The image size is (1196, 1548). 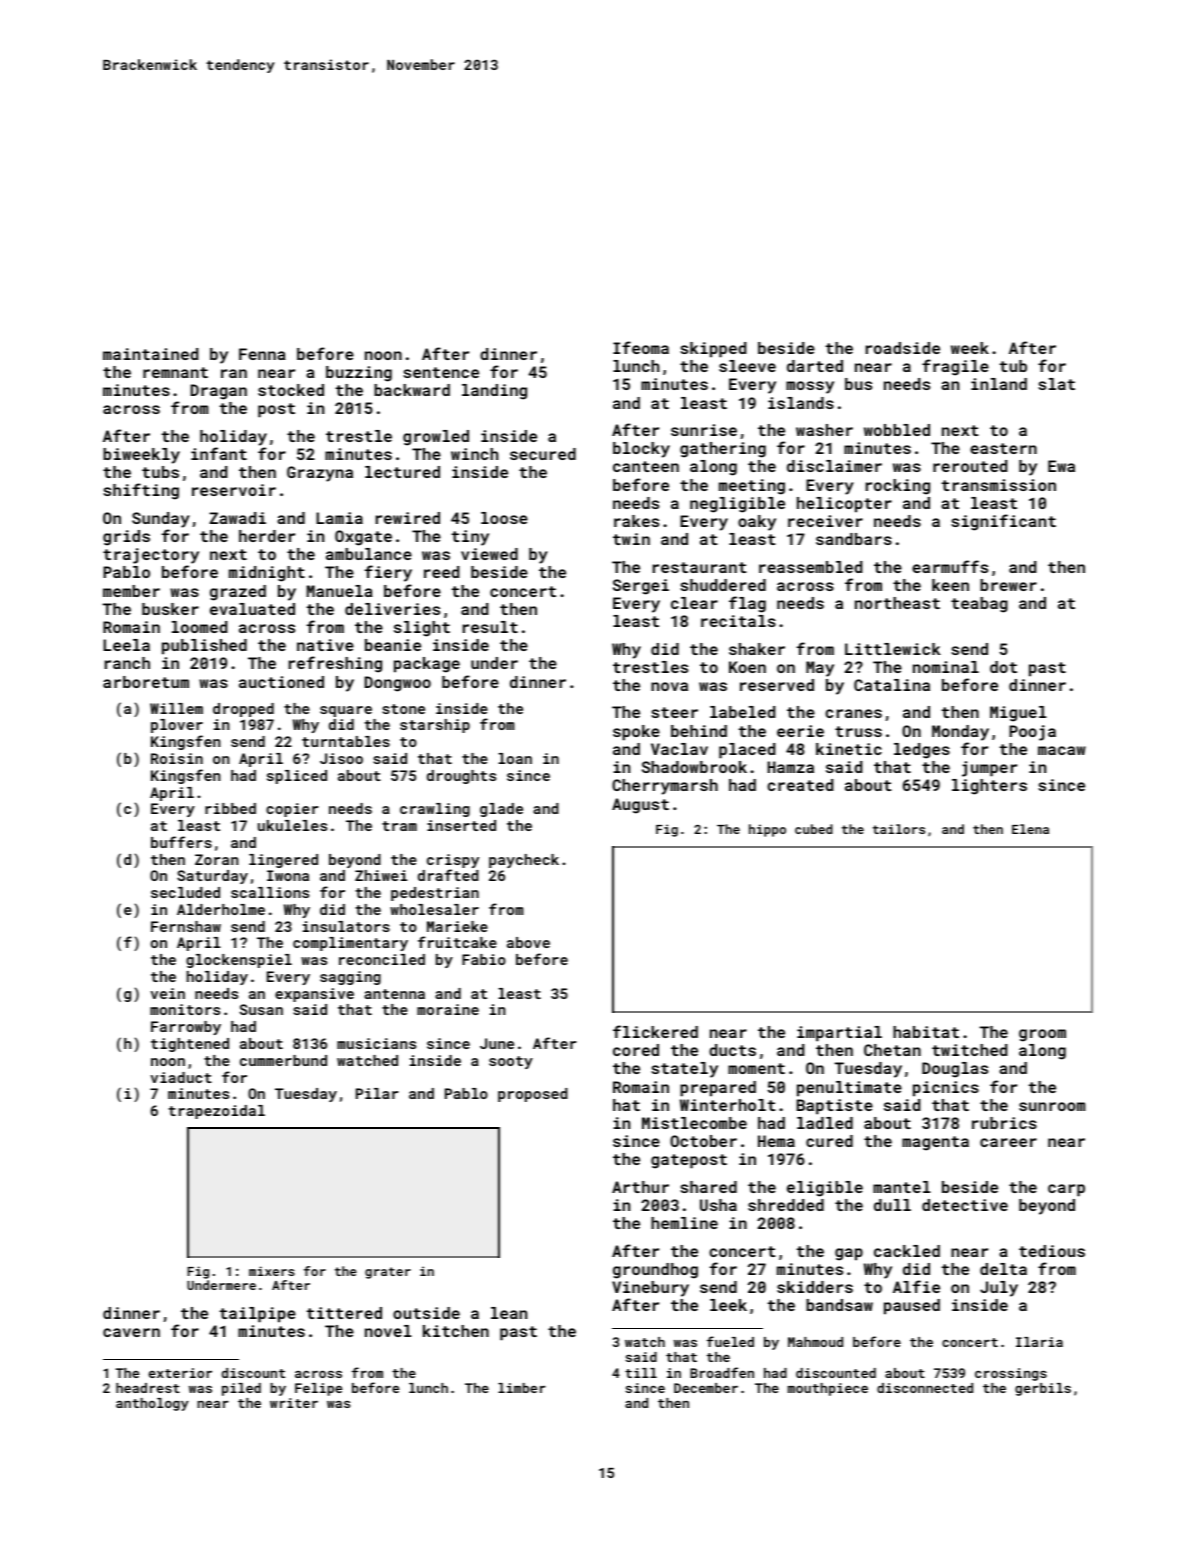 What do you see at coordinates (903, 348) in the screenshot?
I see `roadside` at bounding box center [903, 348].
